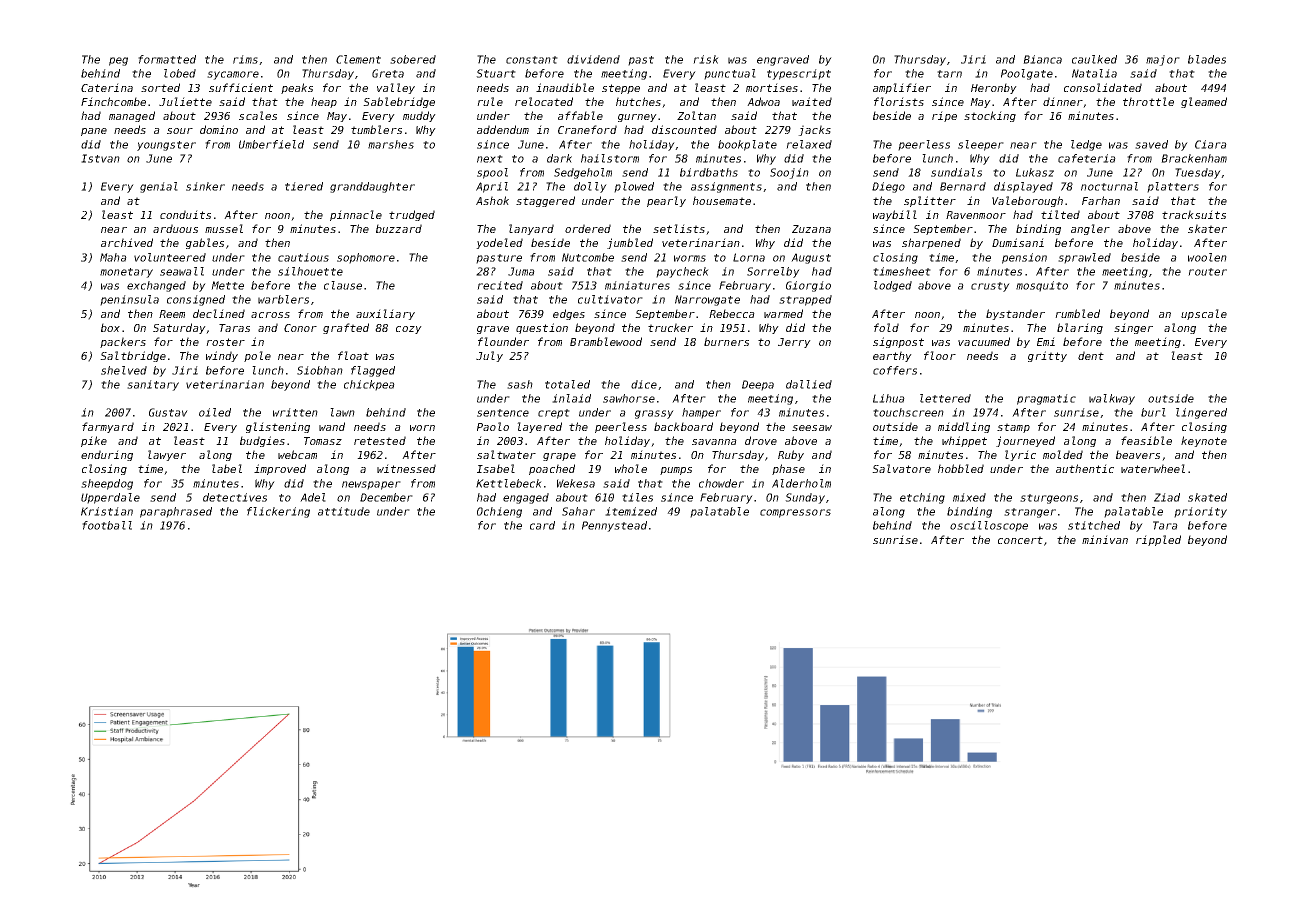 The height and width of the screenshot is (924, 1308). What do you see at coordinates (1024, 258) in the screenshot?
I see `pension` at bounding box center [1024, 258].
